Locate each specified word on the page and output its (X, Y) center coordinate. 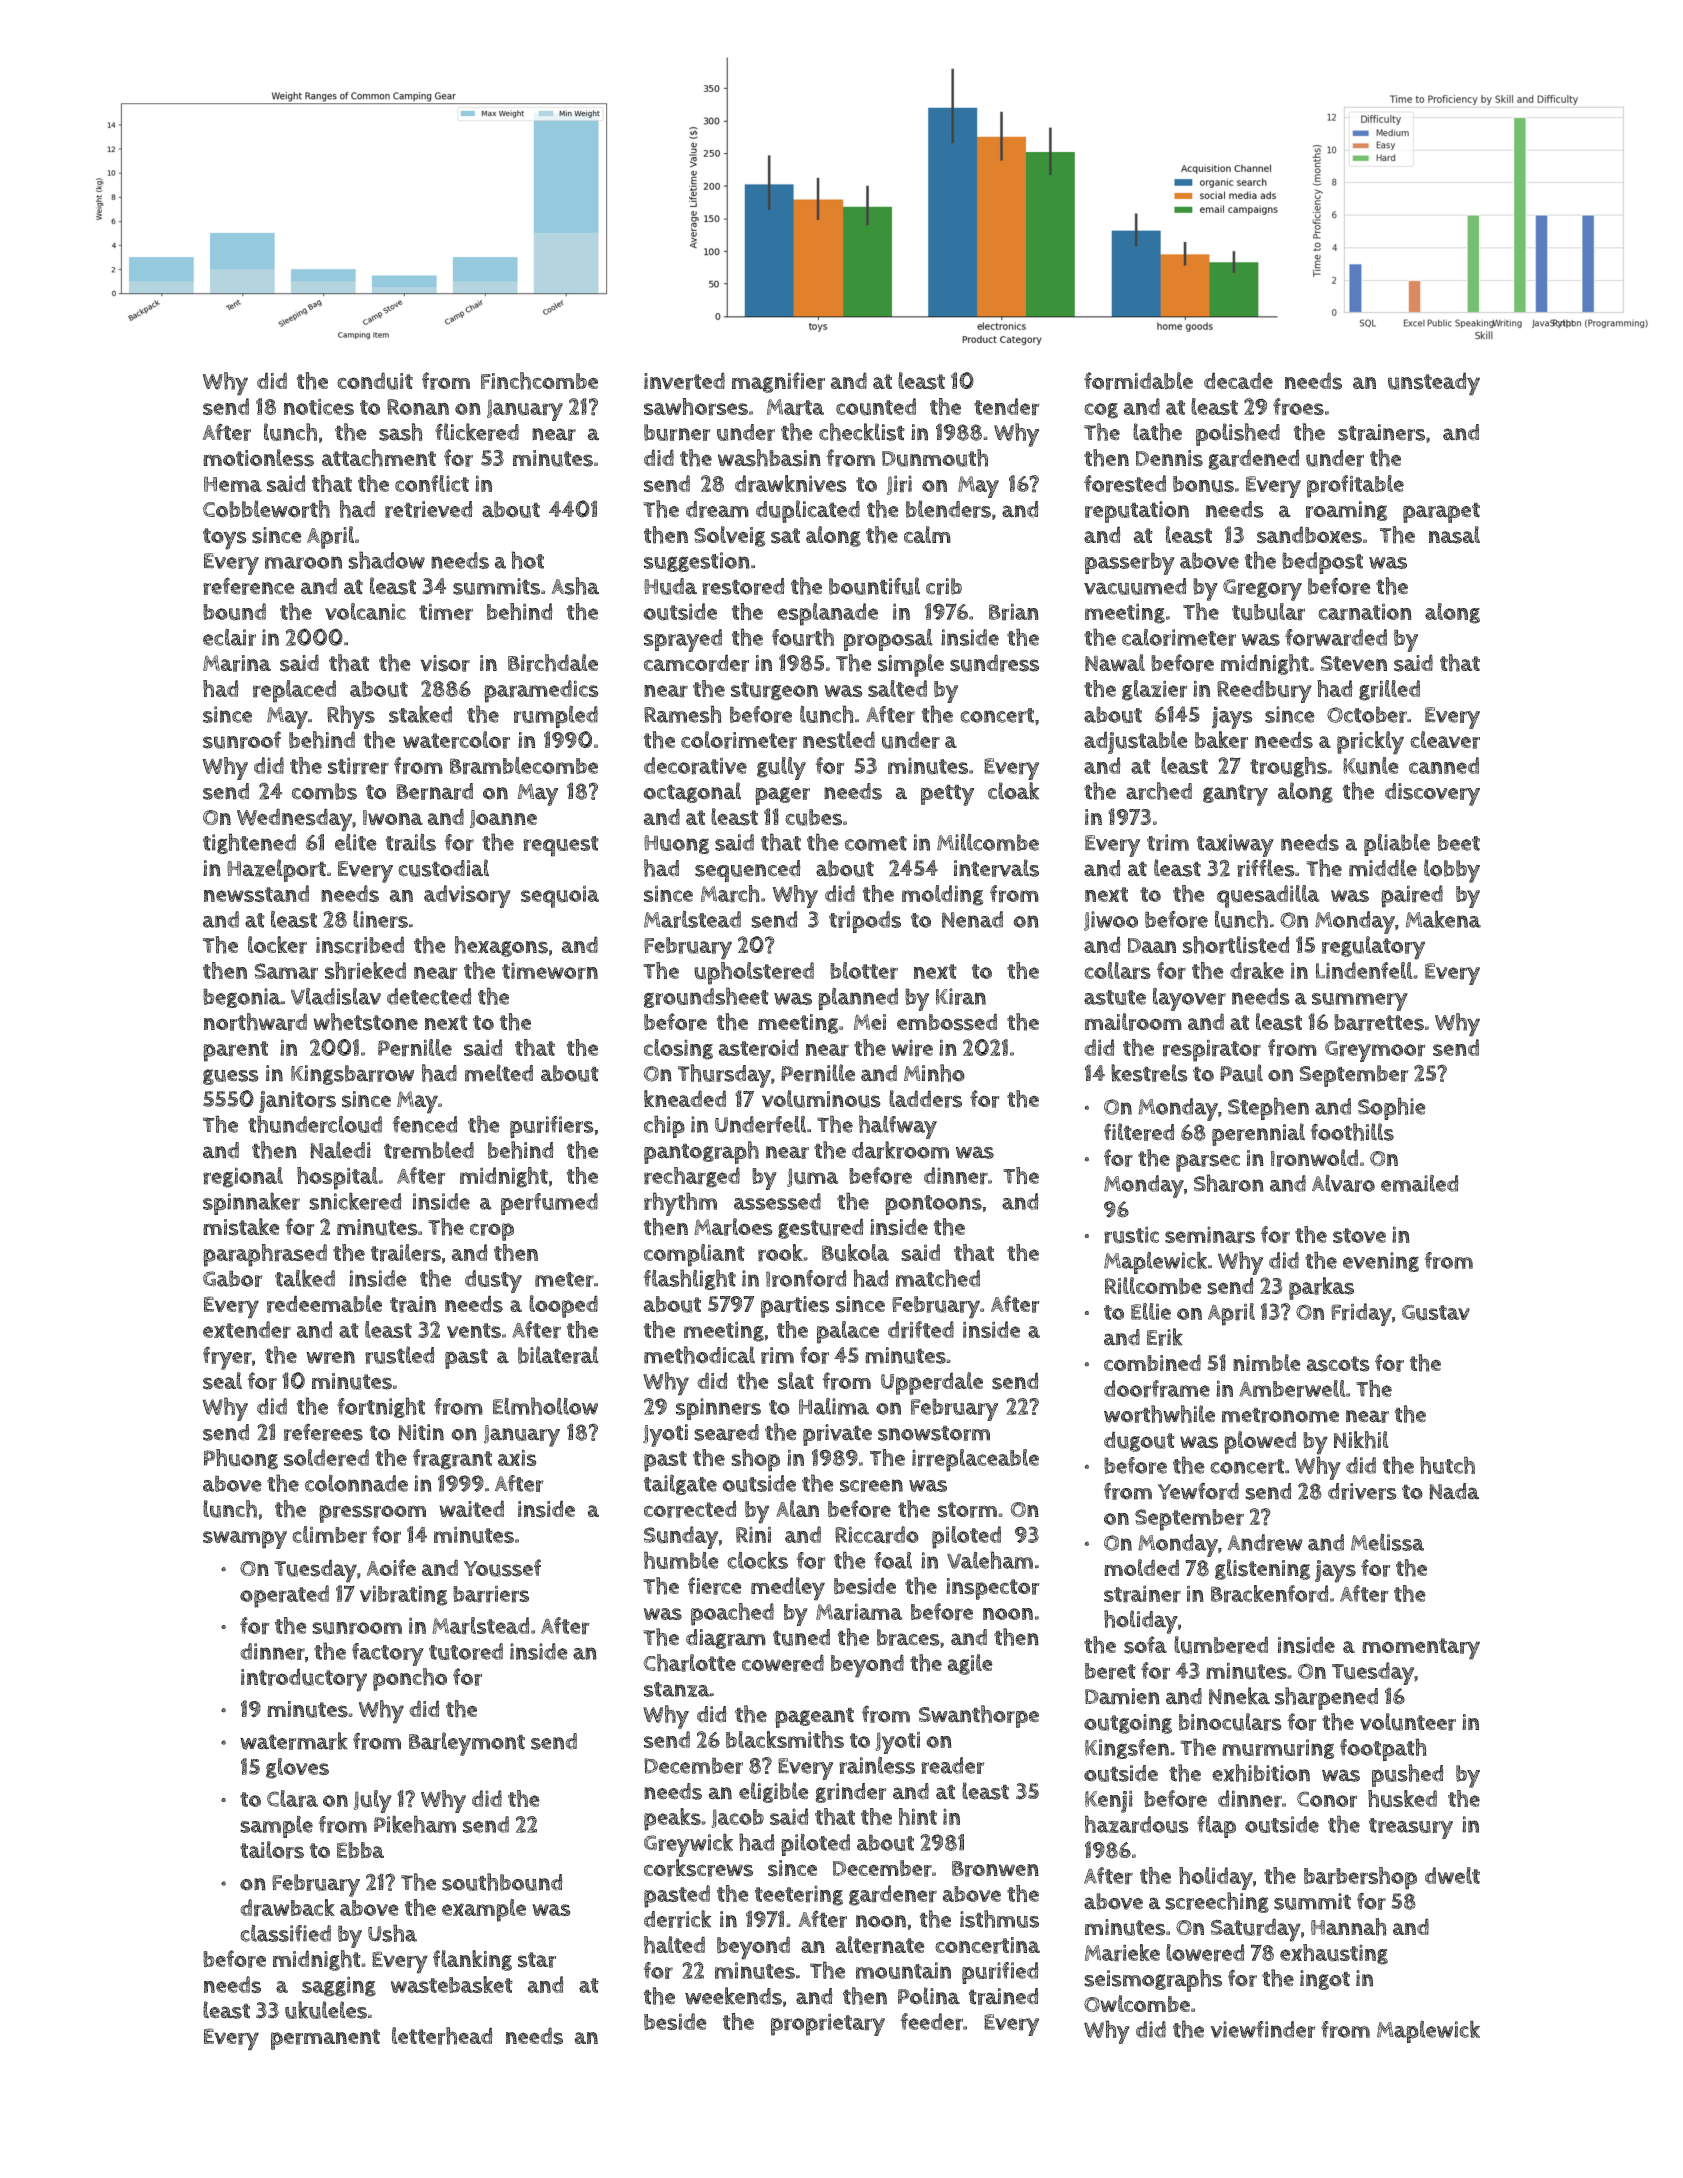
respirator (1212, 1050)
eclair (229, 637)
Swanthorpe (979, 1716)
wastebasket (452, 1984)
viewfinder (1263, 2029)
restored (743, 586)
